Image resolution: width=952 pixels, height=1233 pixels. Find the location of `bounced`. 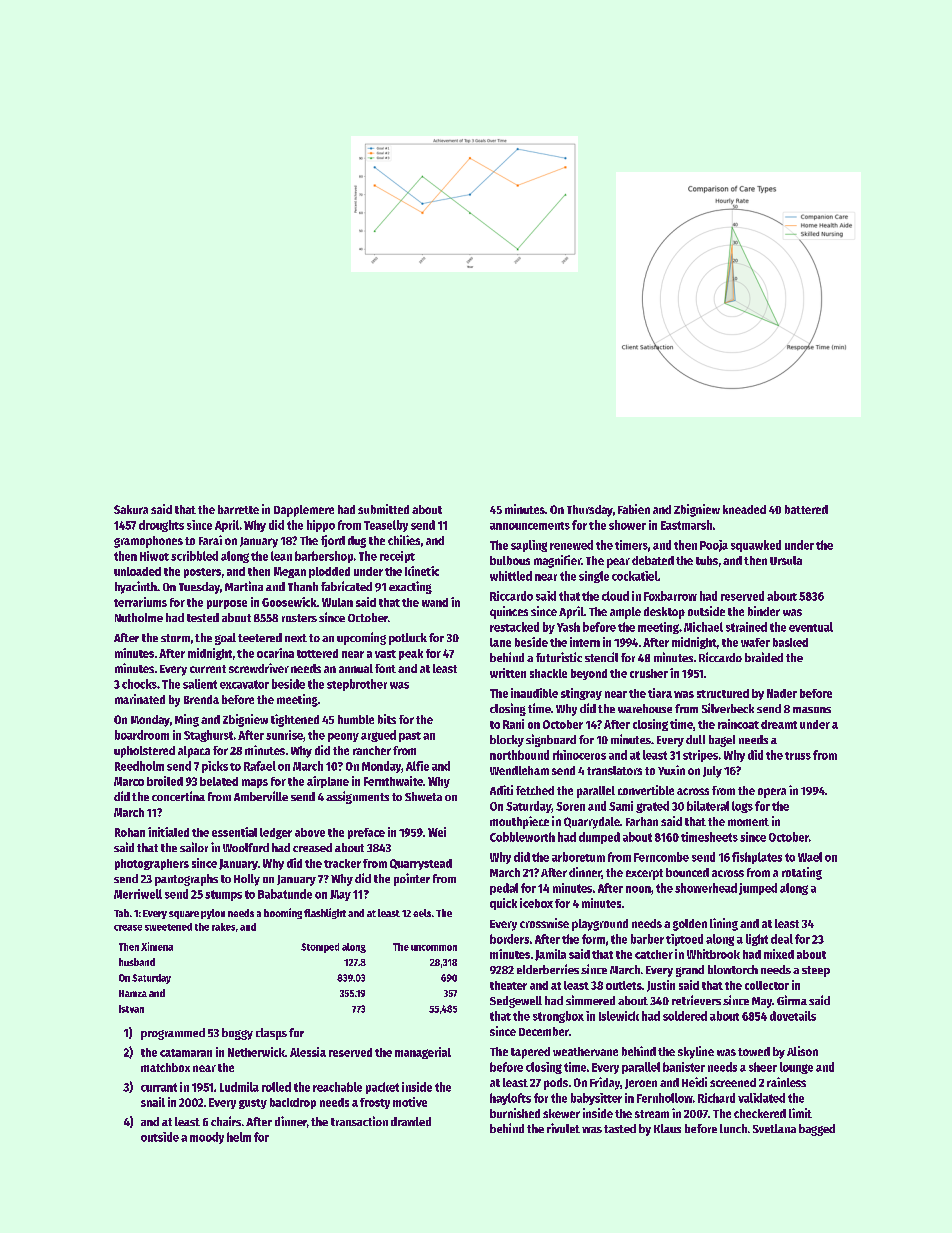

bounced is located at coordinates (687, 872).
